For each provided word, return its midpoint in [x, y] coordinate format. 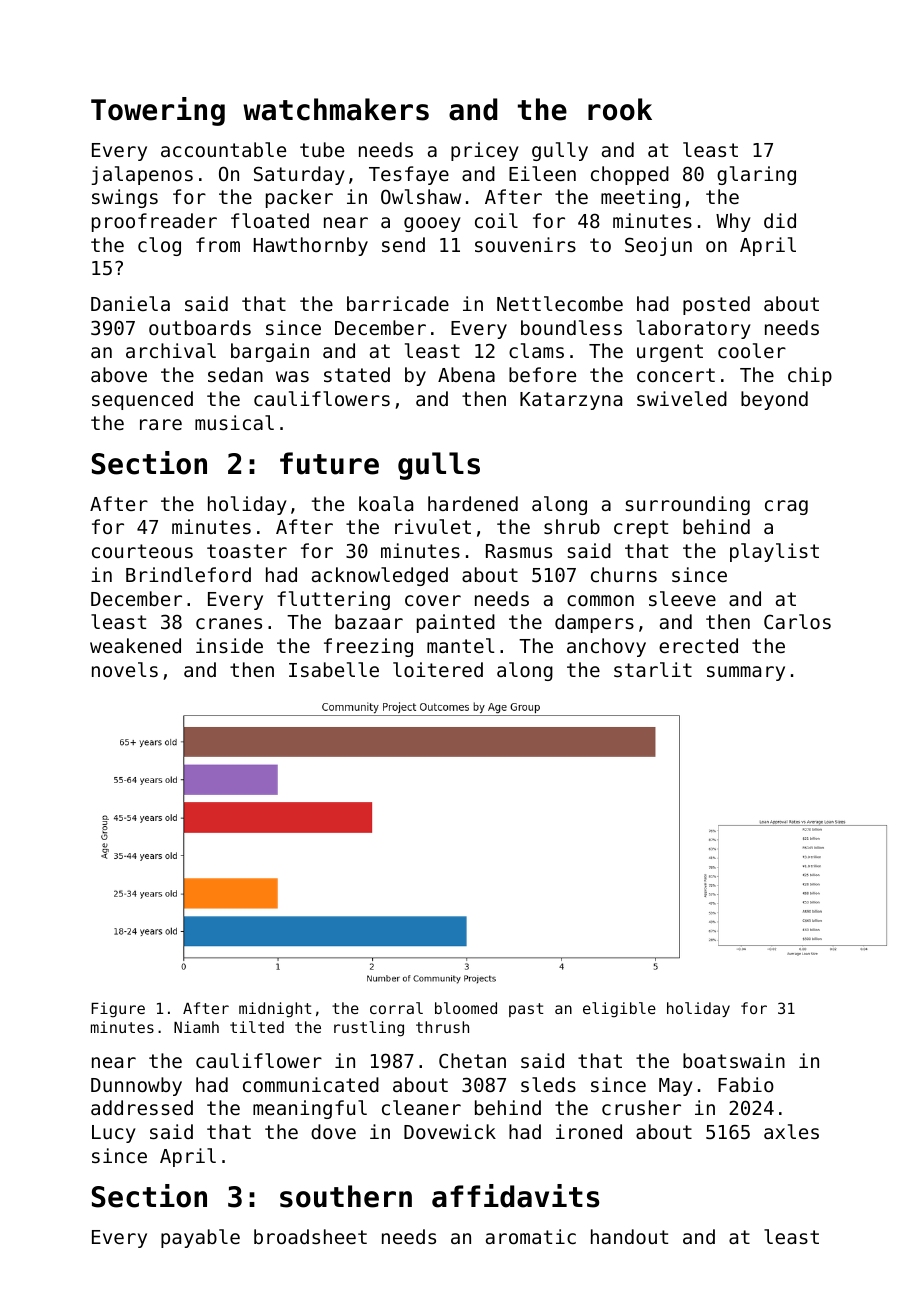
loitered [438, 669]
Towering [158, 111]
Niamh [196, 1027]
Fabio [746, 1084]
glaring [756, 175]
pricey [485, 151]
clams [536, 350]
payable [200, 1238]
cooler [752, 350]
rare [161, 424]
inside [229, 645]
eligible [619, 1010]
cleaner [421, 1107]
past [526, 1010]
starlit [653, 669]
